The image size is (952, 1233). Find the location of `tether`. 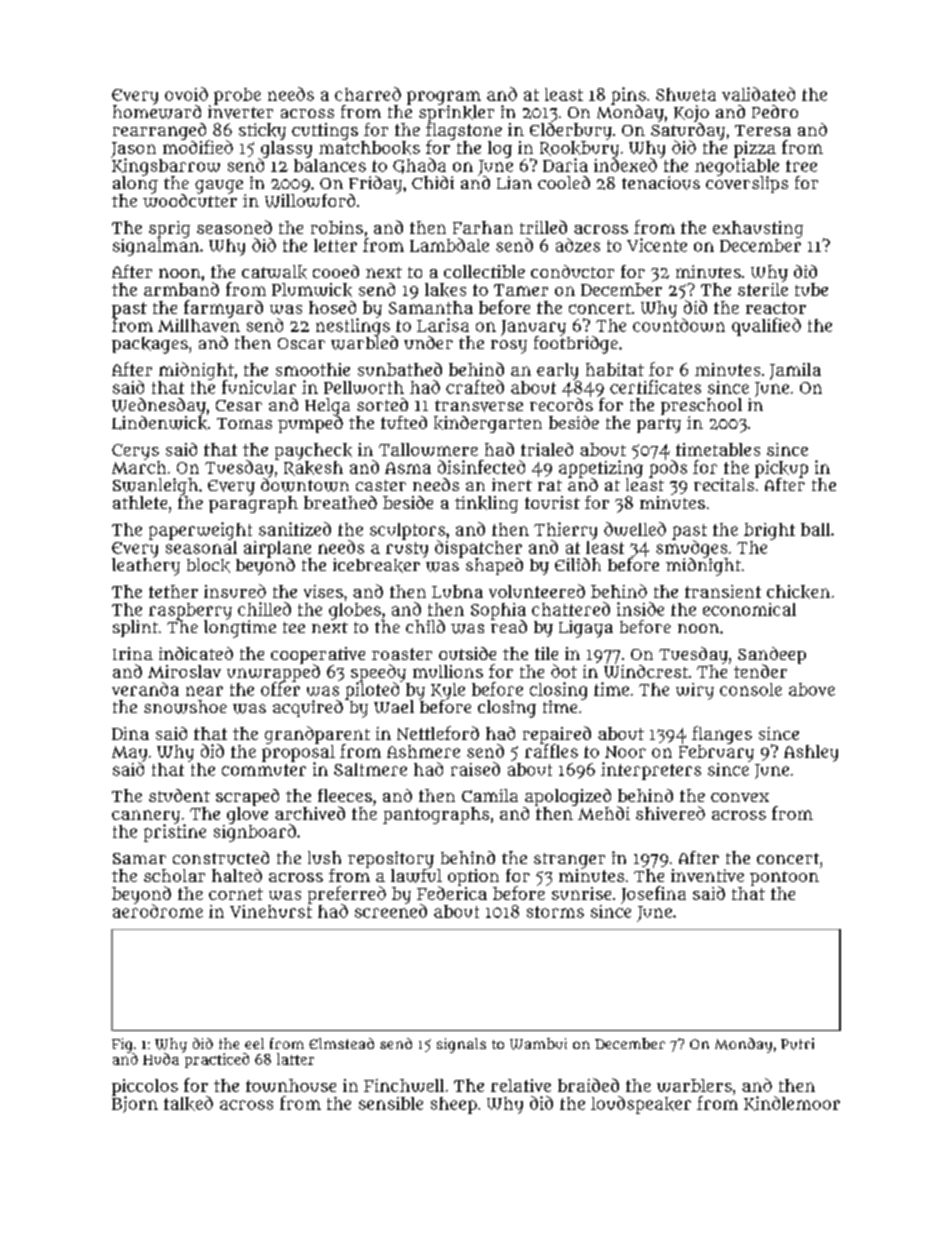

tether is located at coordinates (173, 591).
